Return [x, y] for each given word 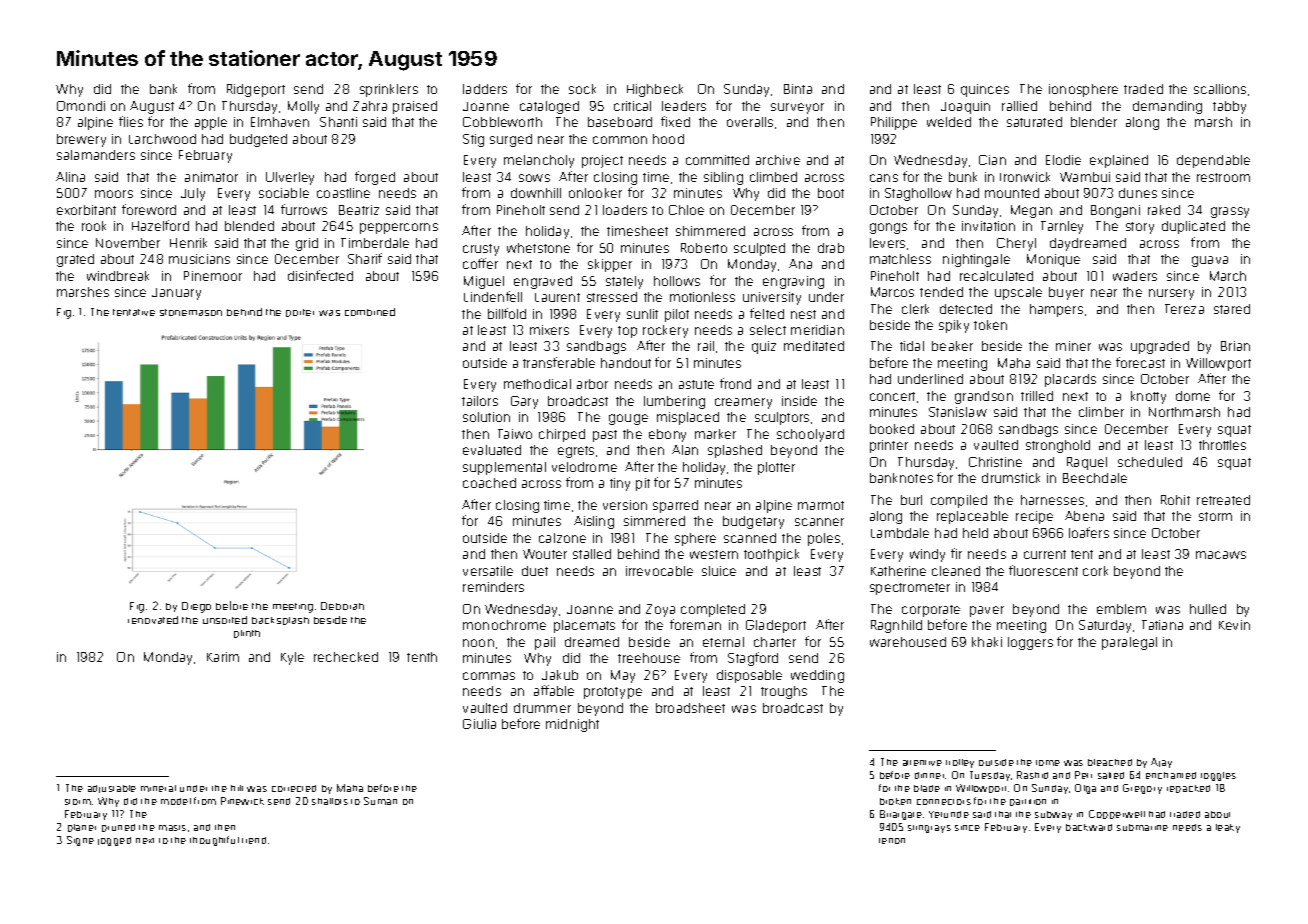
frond [735, 383]
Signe [80, 841]
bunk [963, 177]
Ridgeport [256, 90]
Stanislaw [958, 412]
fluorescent [1043, 570]
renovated [153, 620]
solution [486, 417]
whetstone [538, 248]
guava [1210, 261]
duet [535, 571]
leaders [684, 106]
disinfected [320, 275]
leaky [1228, 828]
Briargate [901, 815]
